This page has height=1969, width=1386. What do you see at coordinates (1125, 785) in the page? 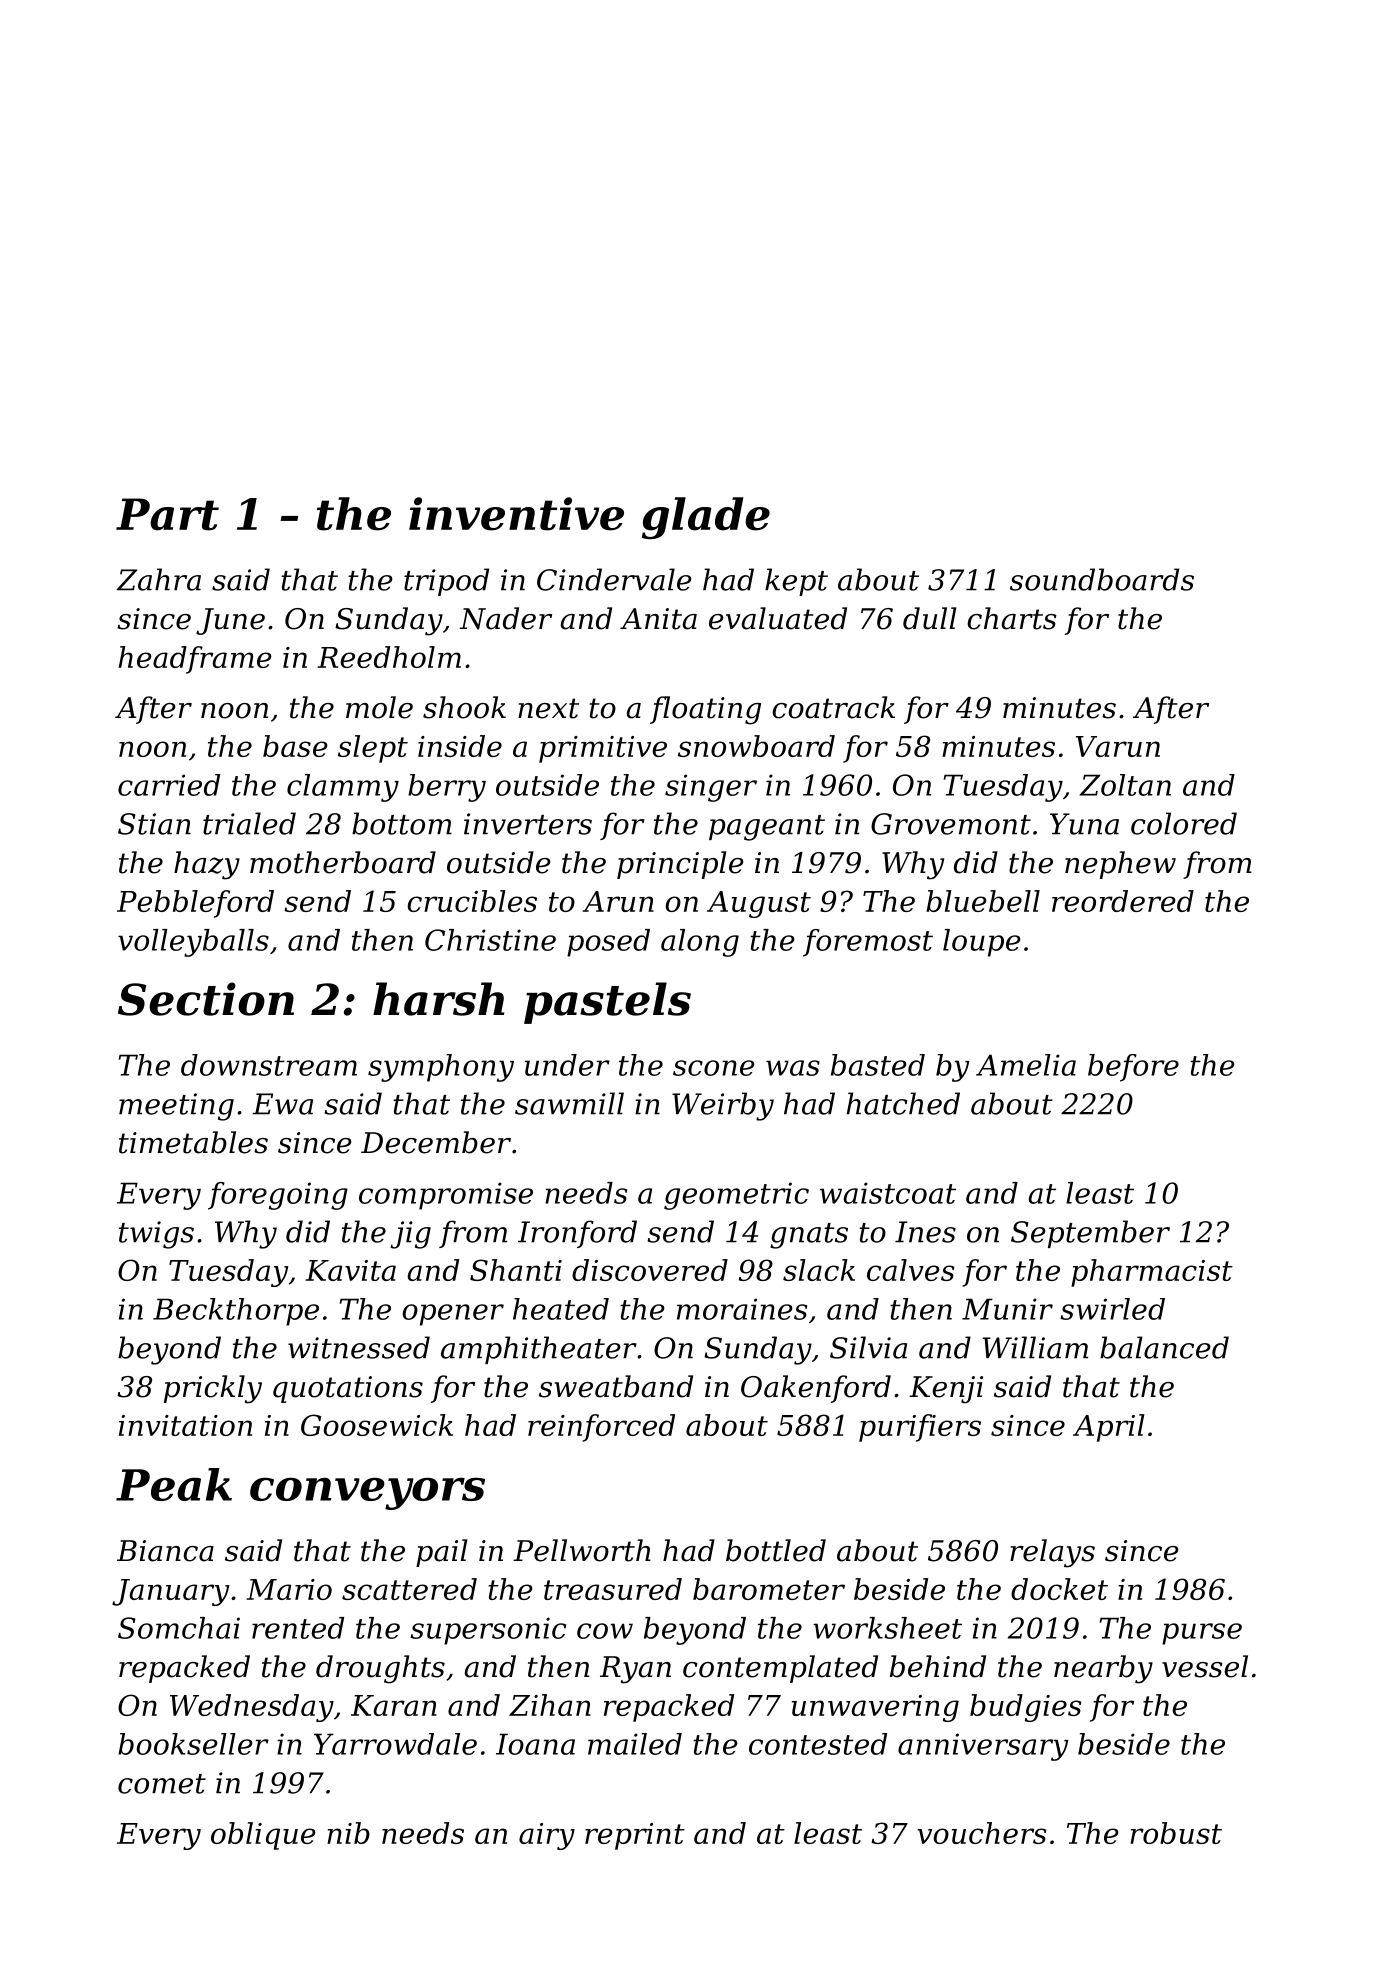
I see `Zoltan` at bounding box center [1125, 785].
